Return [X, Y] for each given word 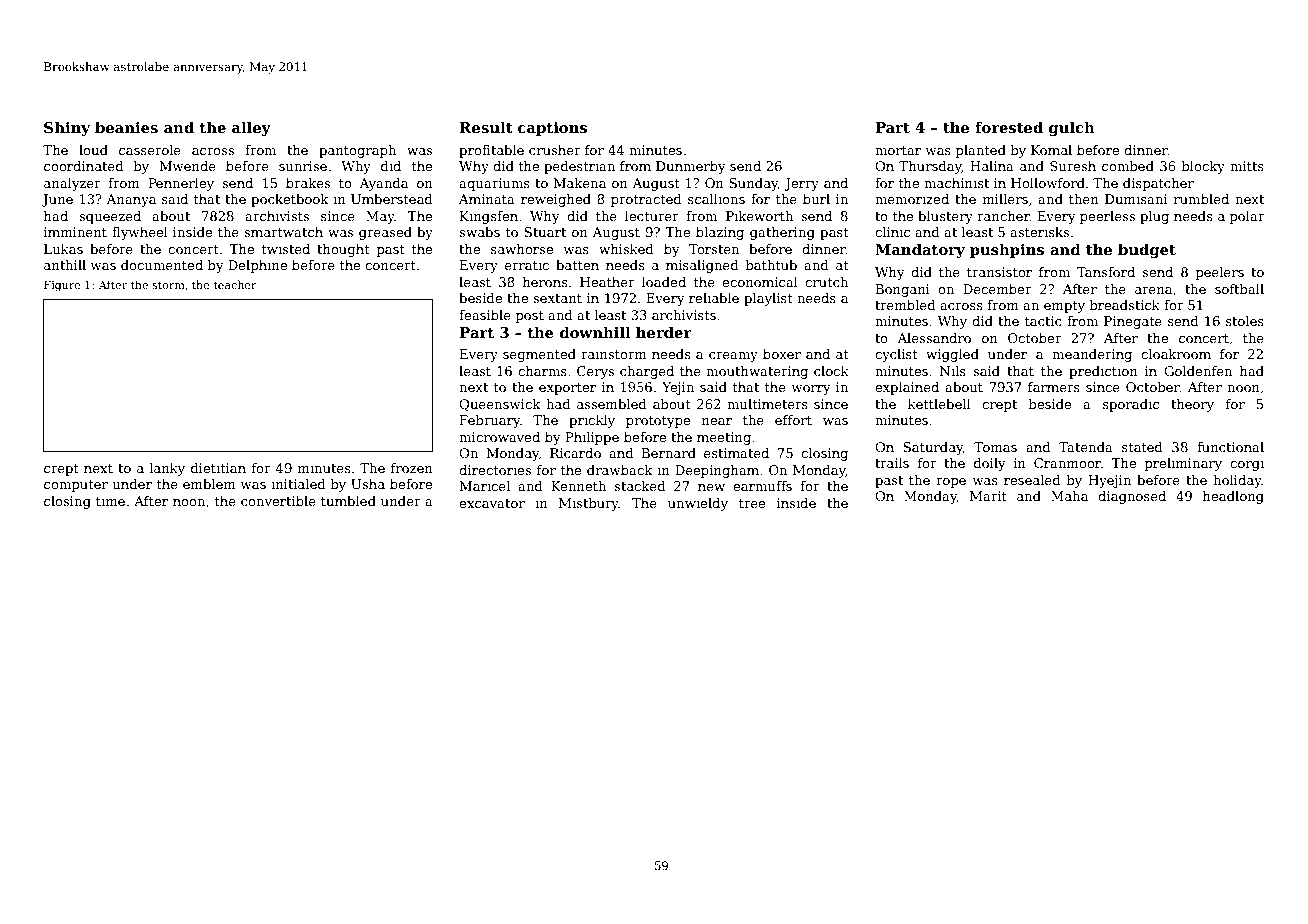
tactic [1043, 321]
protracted [646, 200]
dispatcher [1158, 184]
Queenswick [500, 405]
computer [76, 486]
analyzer [72, 184]
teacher [235, 284]
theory [1192, 405]
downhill [595, 332]
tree [752, 503]
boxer [782, 354]
